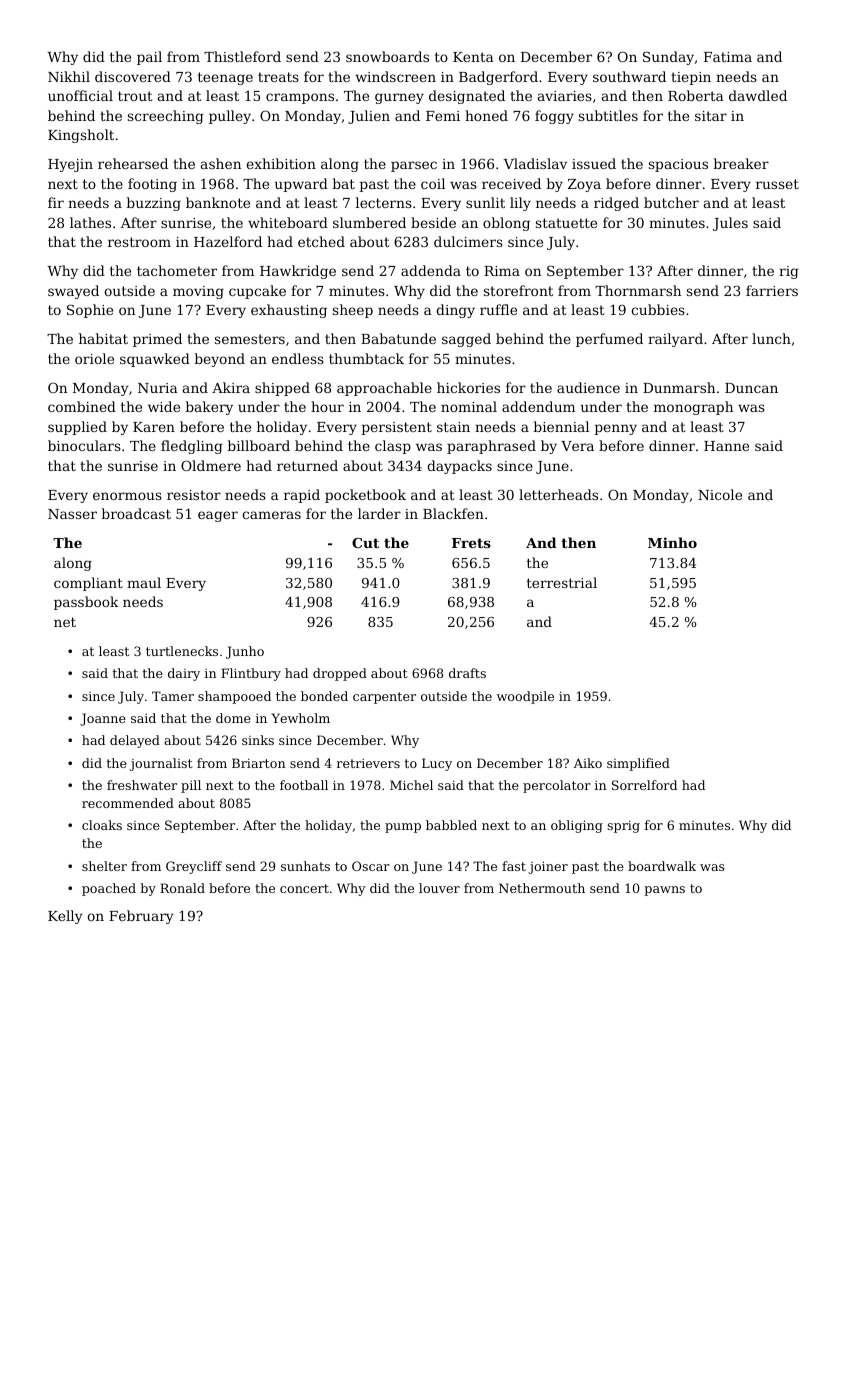  What do you see at coordinates (562, 582) in the screenshot?
I see `terrestrial` at bounding box center [562, 582].
